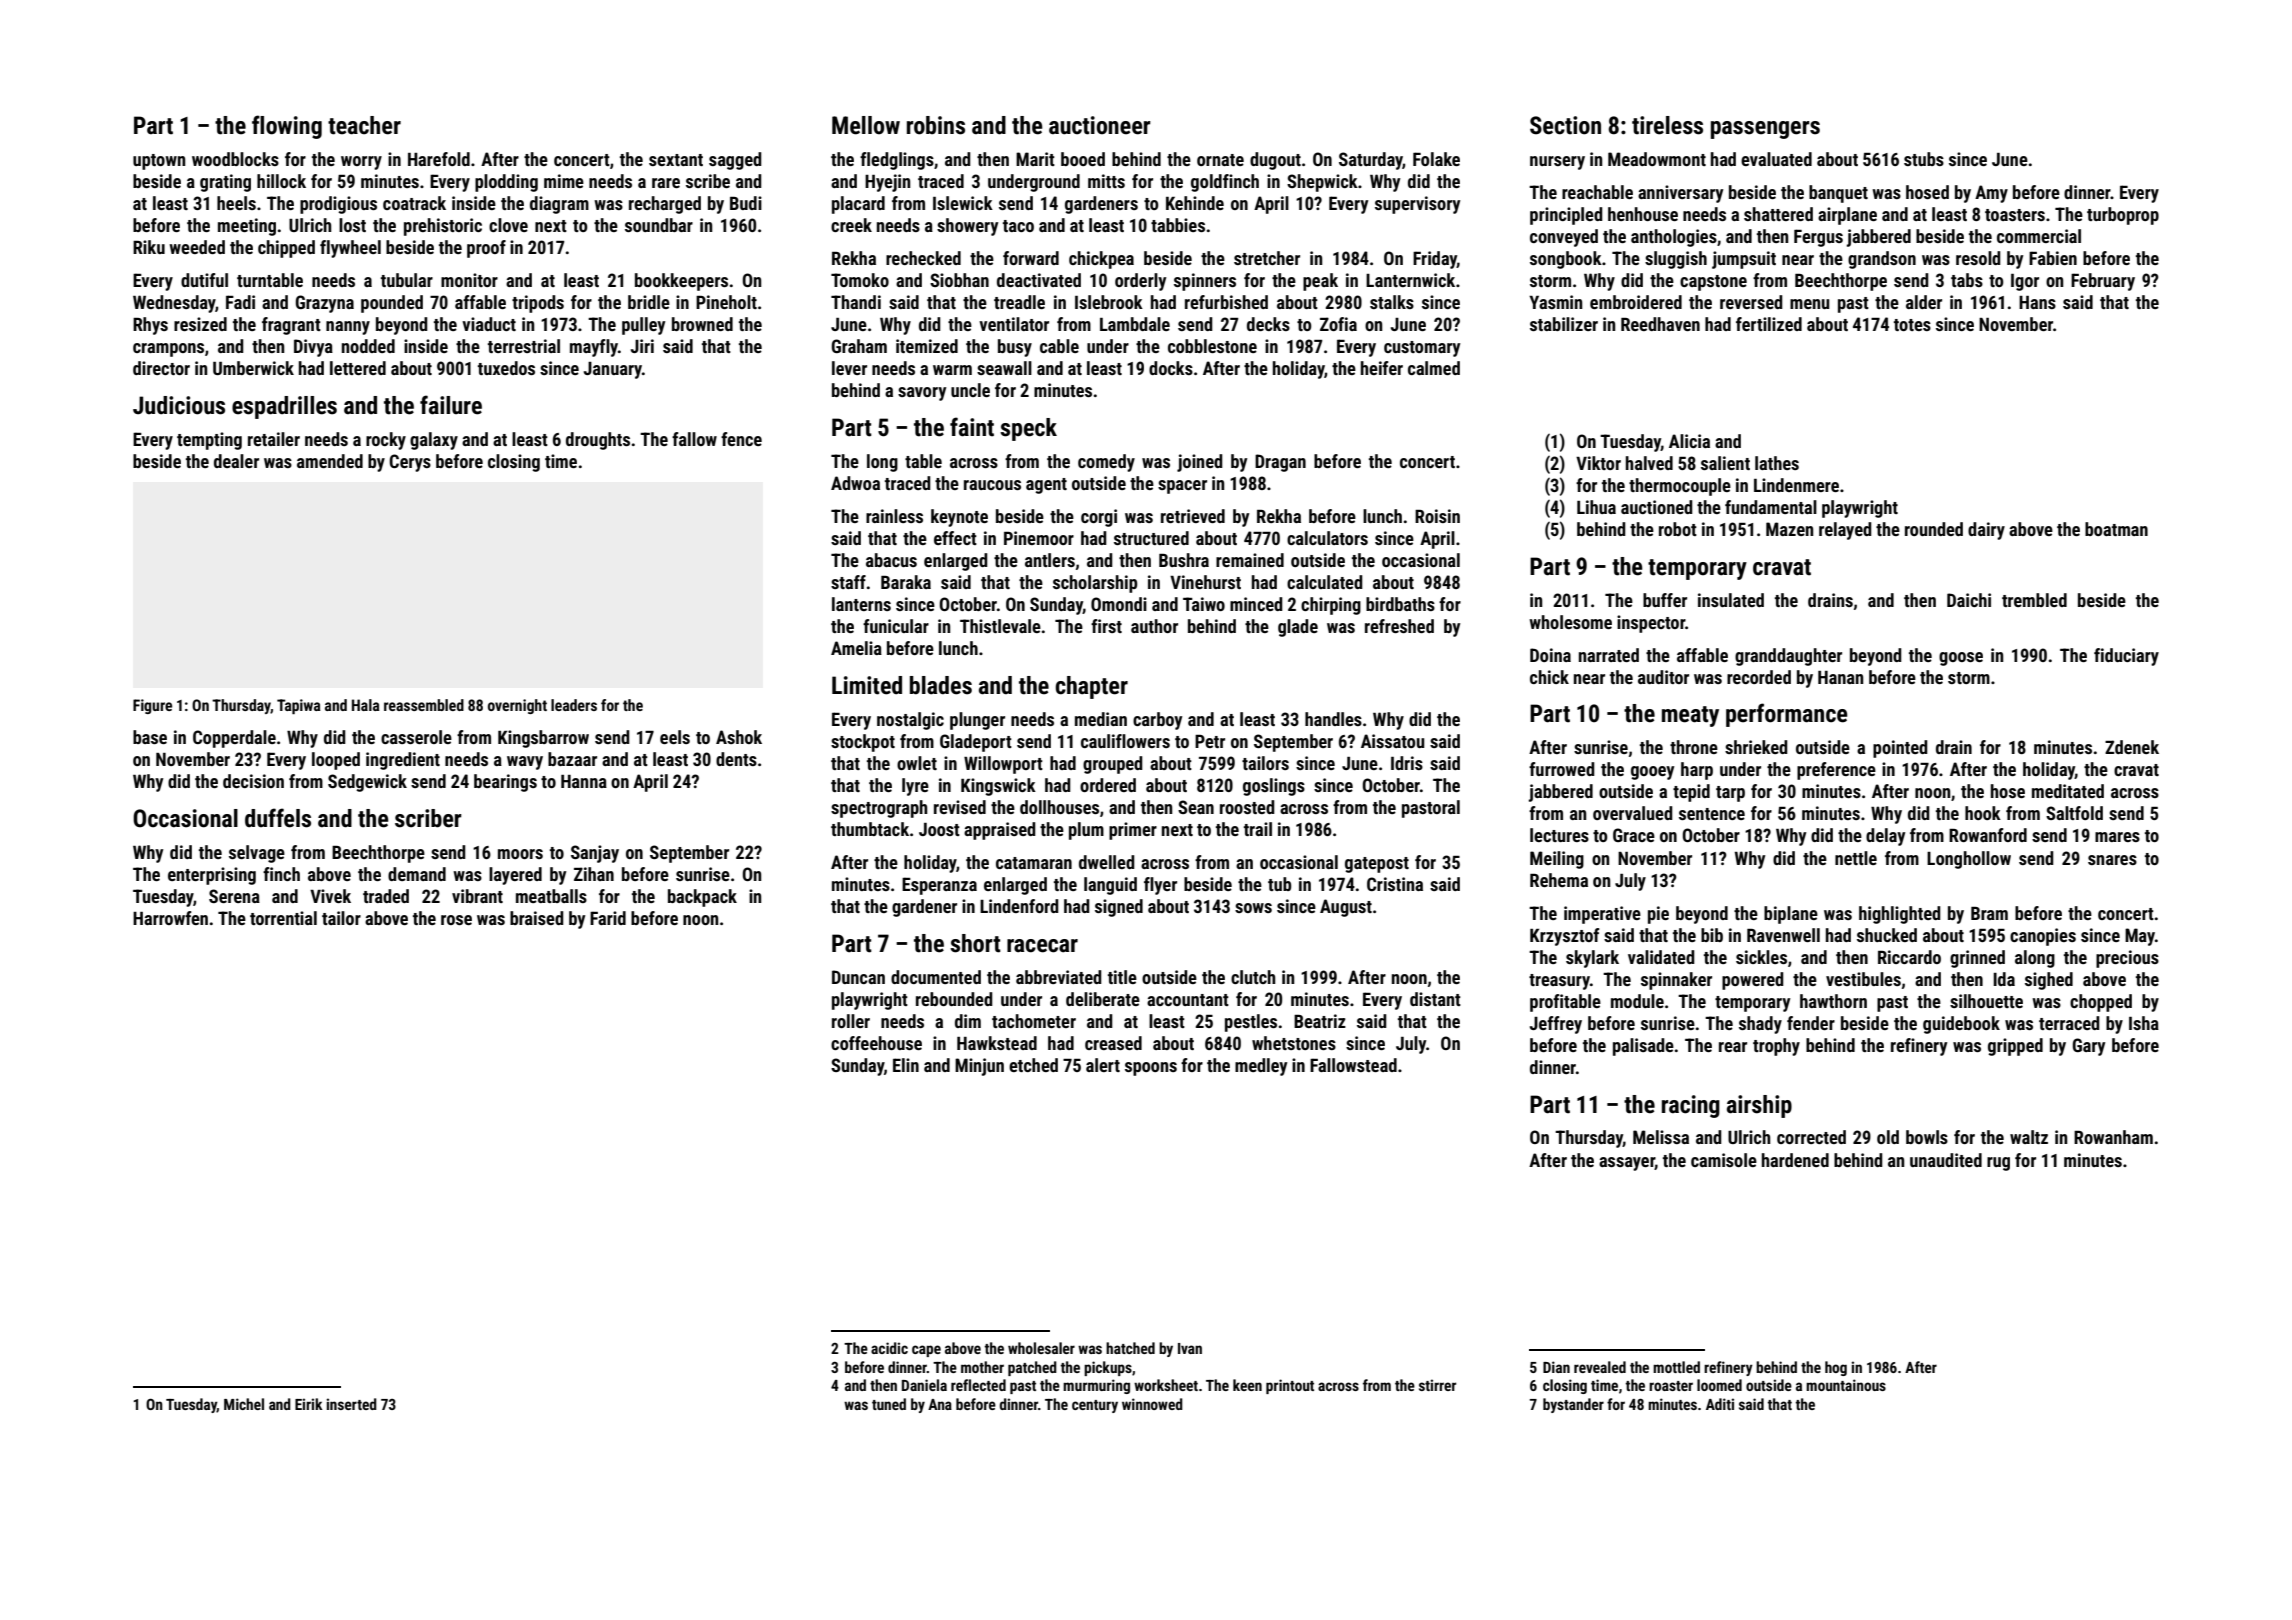  Describe the element at coordinates (283, 918) in the screenshot. I see `torrential` at that location.
